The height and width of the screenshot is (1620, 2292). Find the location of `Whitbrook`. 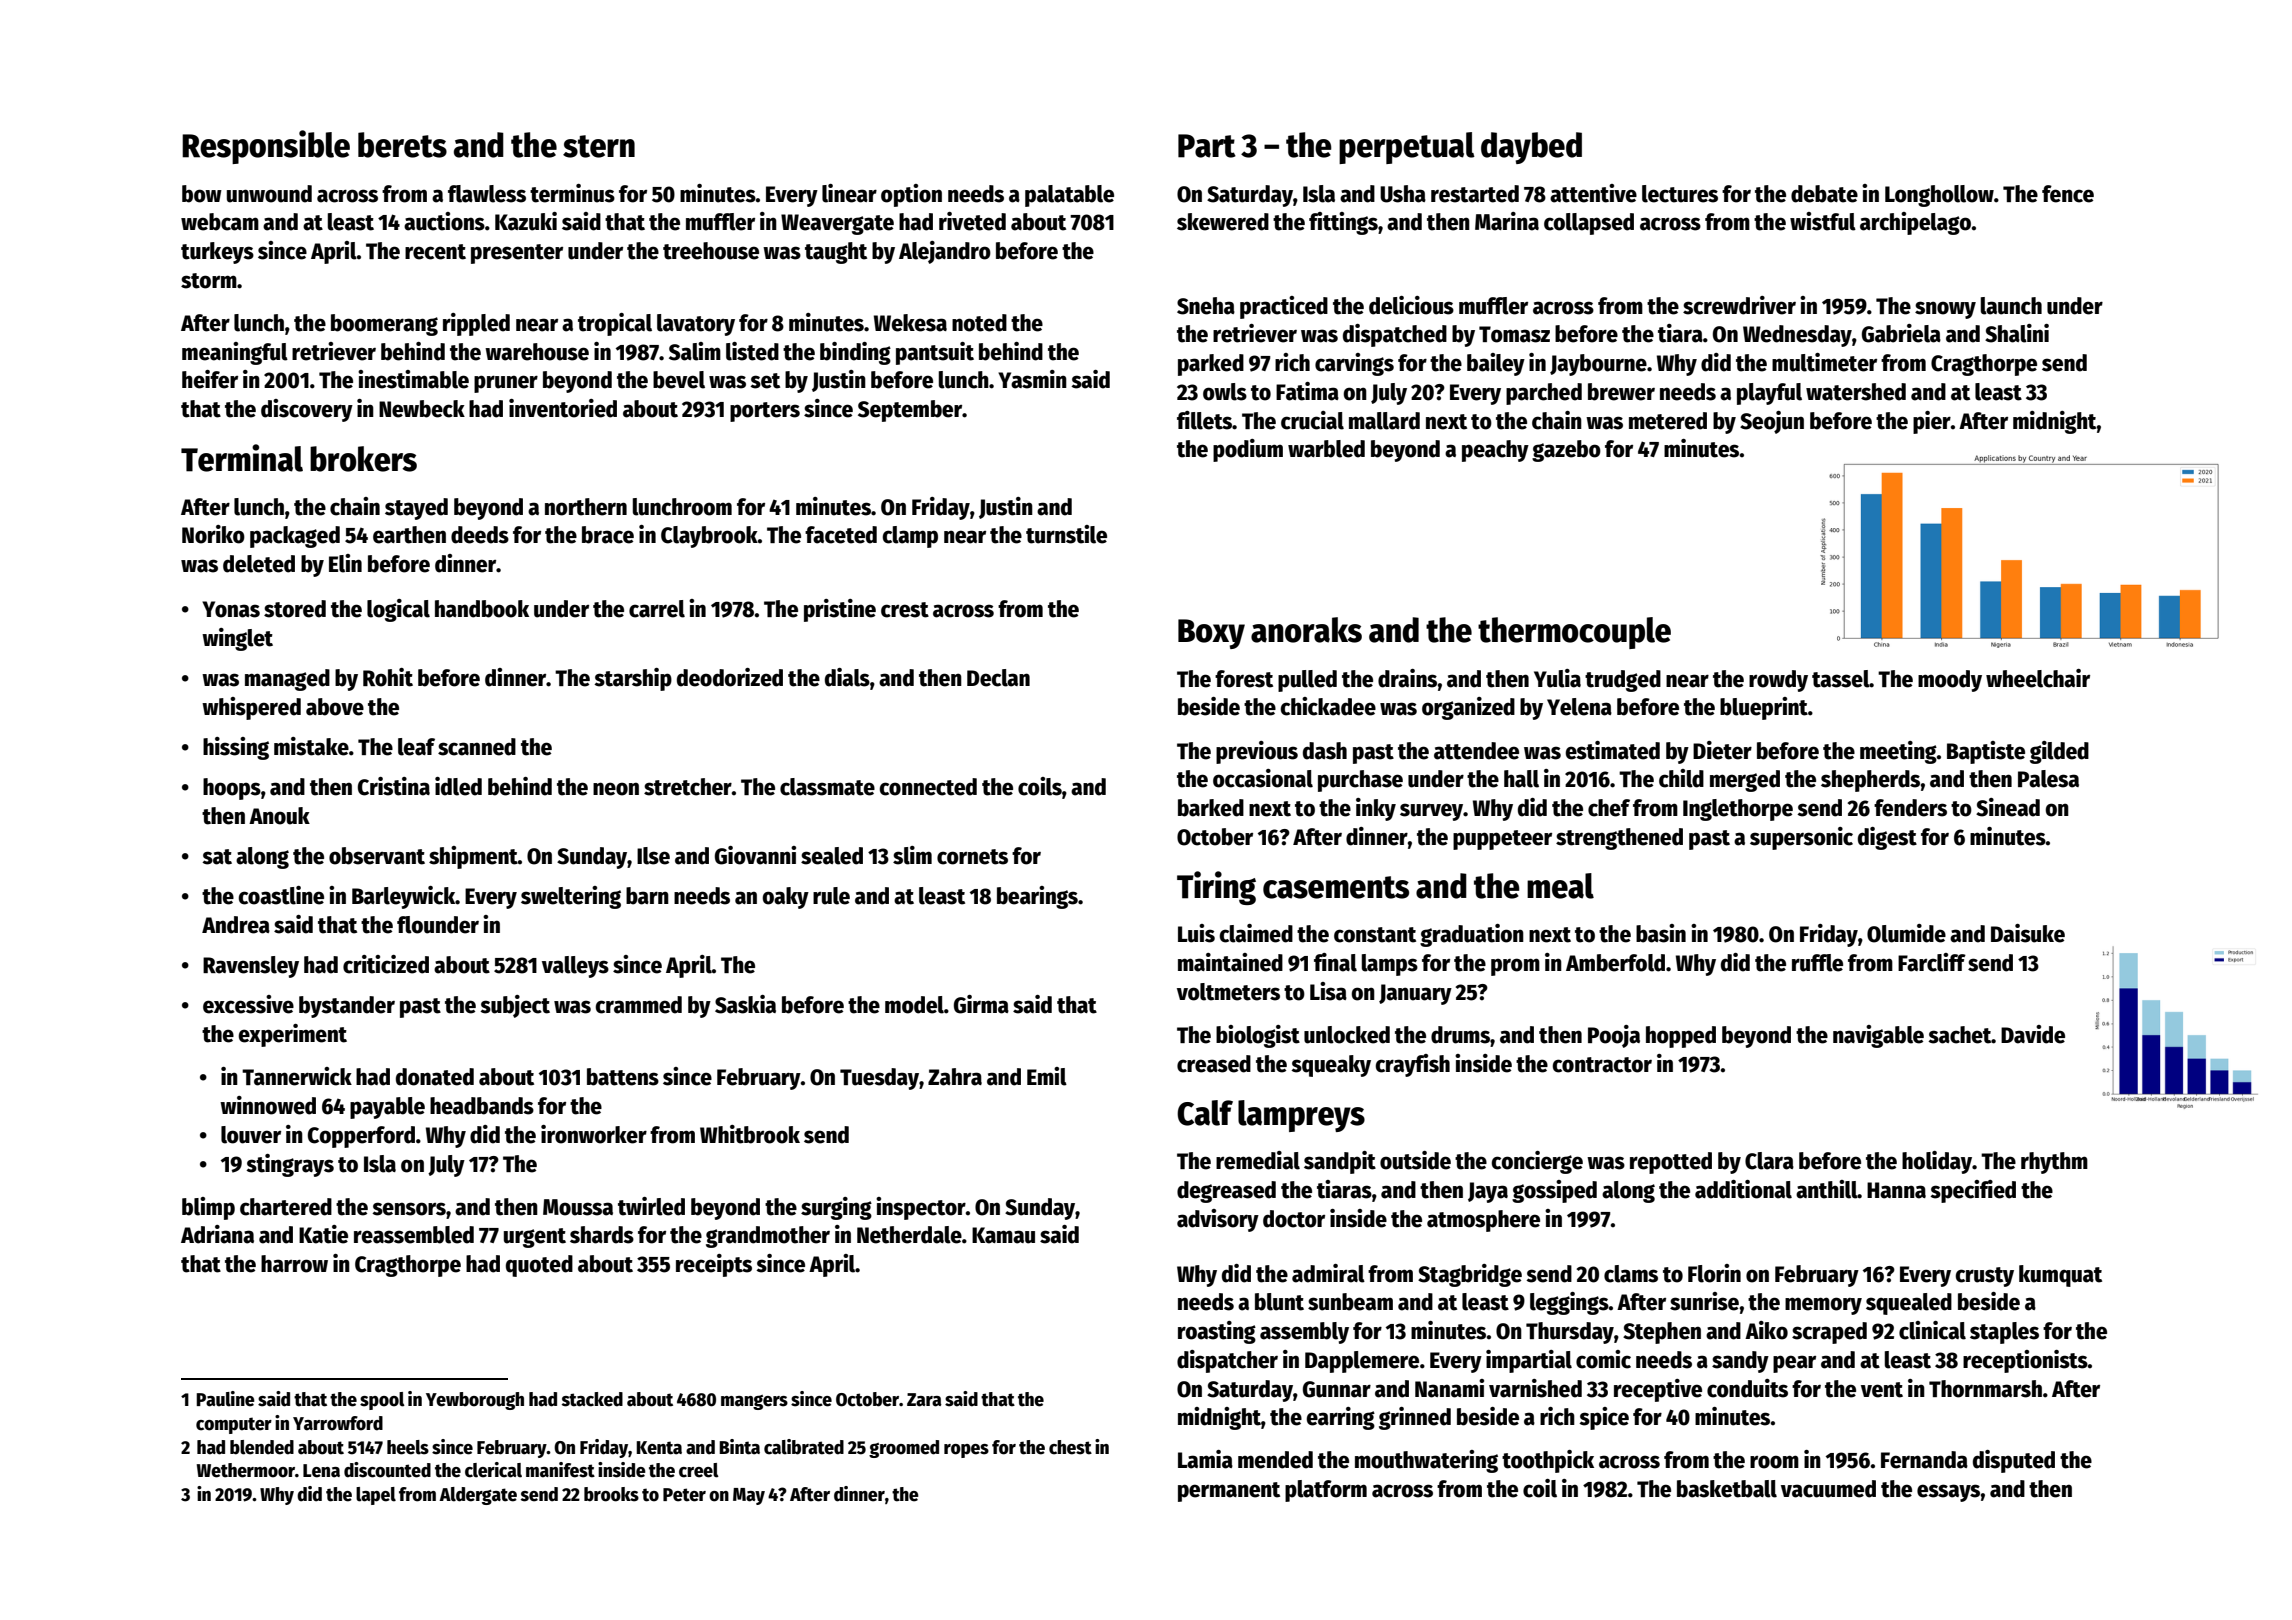

Whitbrook is located at coordinates (750, 1134).
